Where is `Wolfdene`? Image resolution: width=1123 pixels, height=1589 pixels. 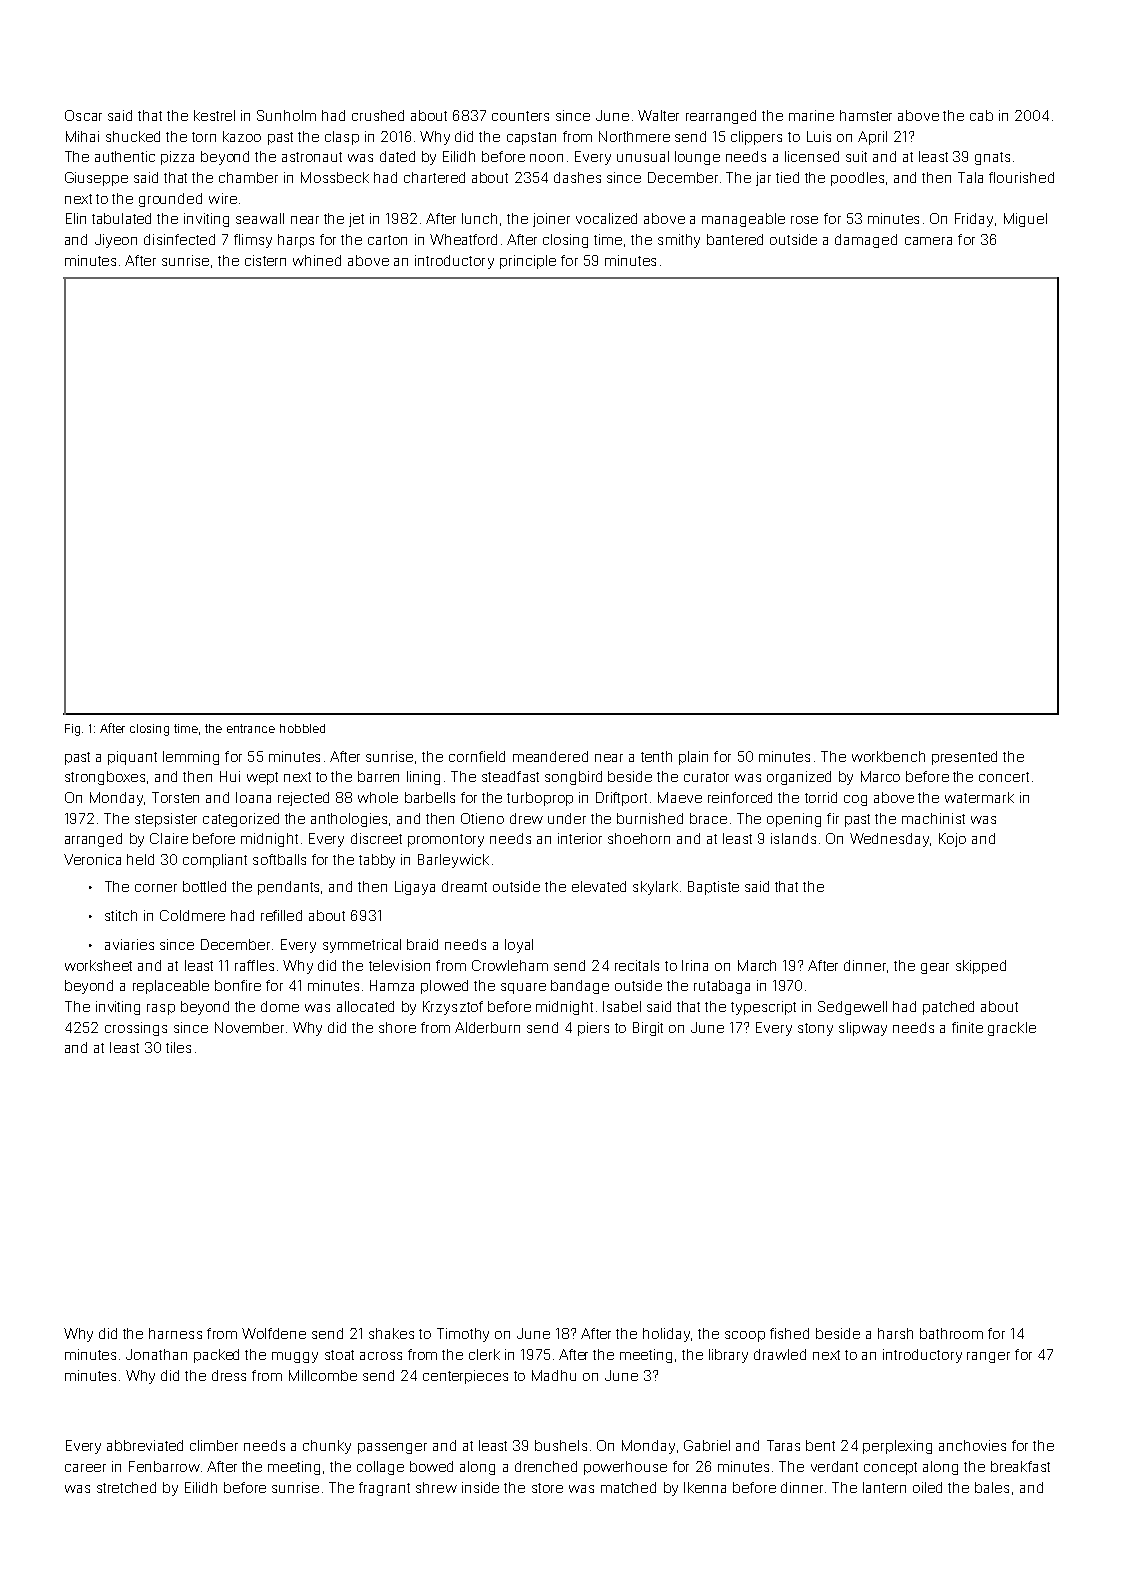 Wolfdene is located at coordinates (274, 1333).
